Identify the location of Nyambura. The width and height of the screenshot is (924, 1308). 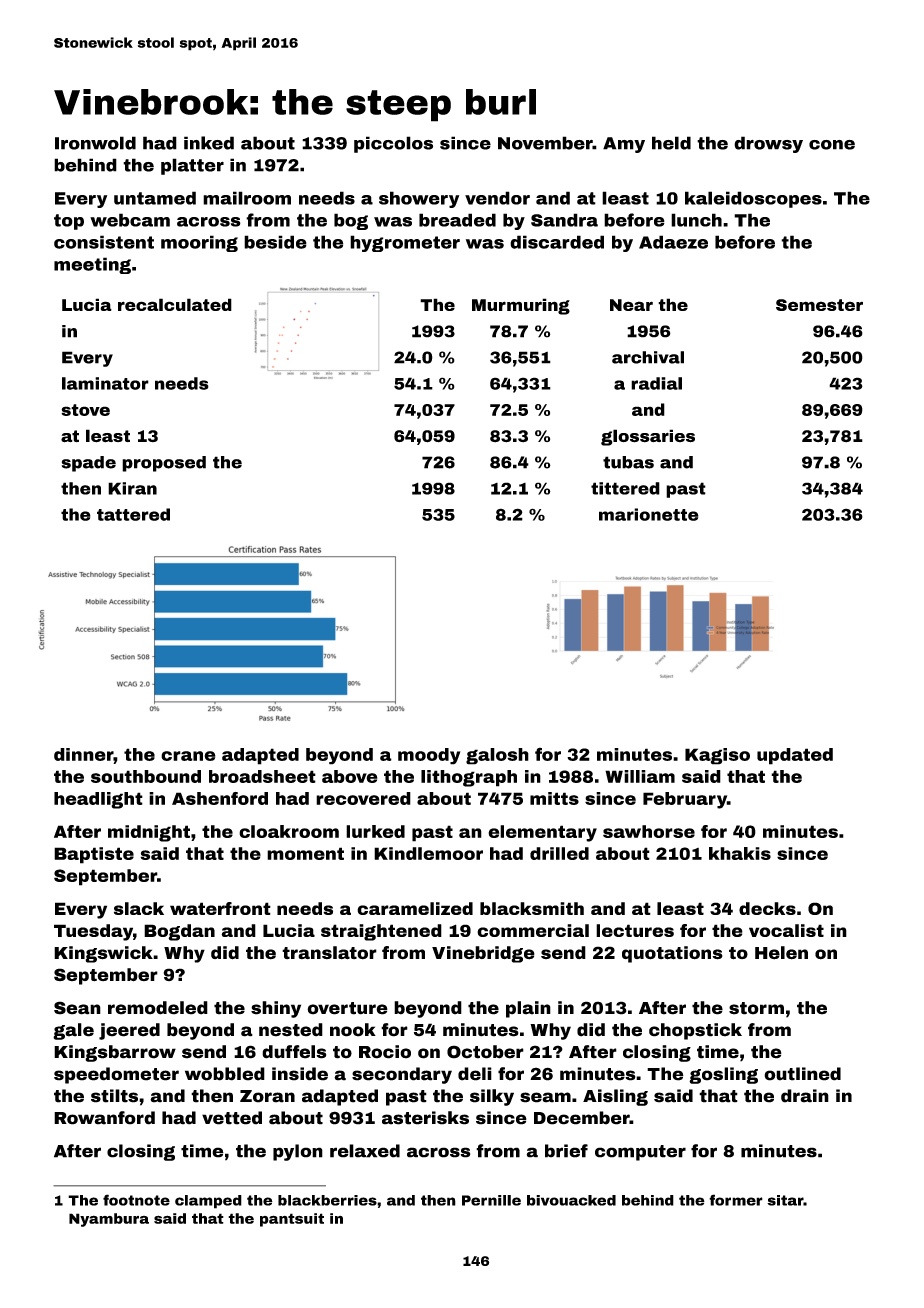
(109, 1220).
